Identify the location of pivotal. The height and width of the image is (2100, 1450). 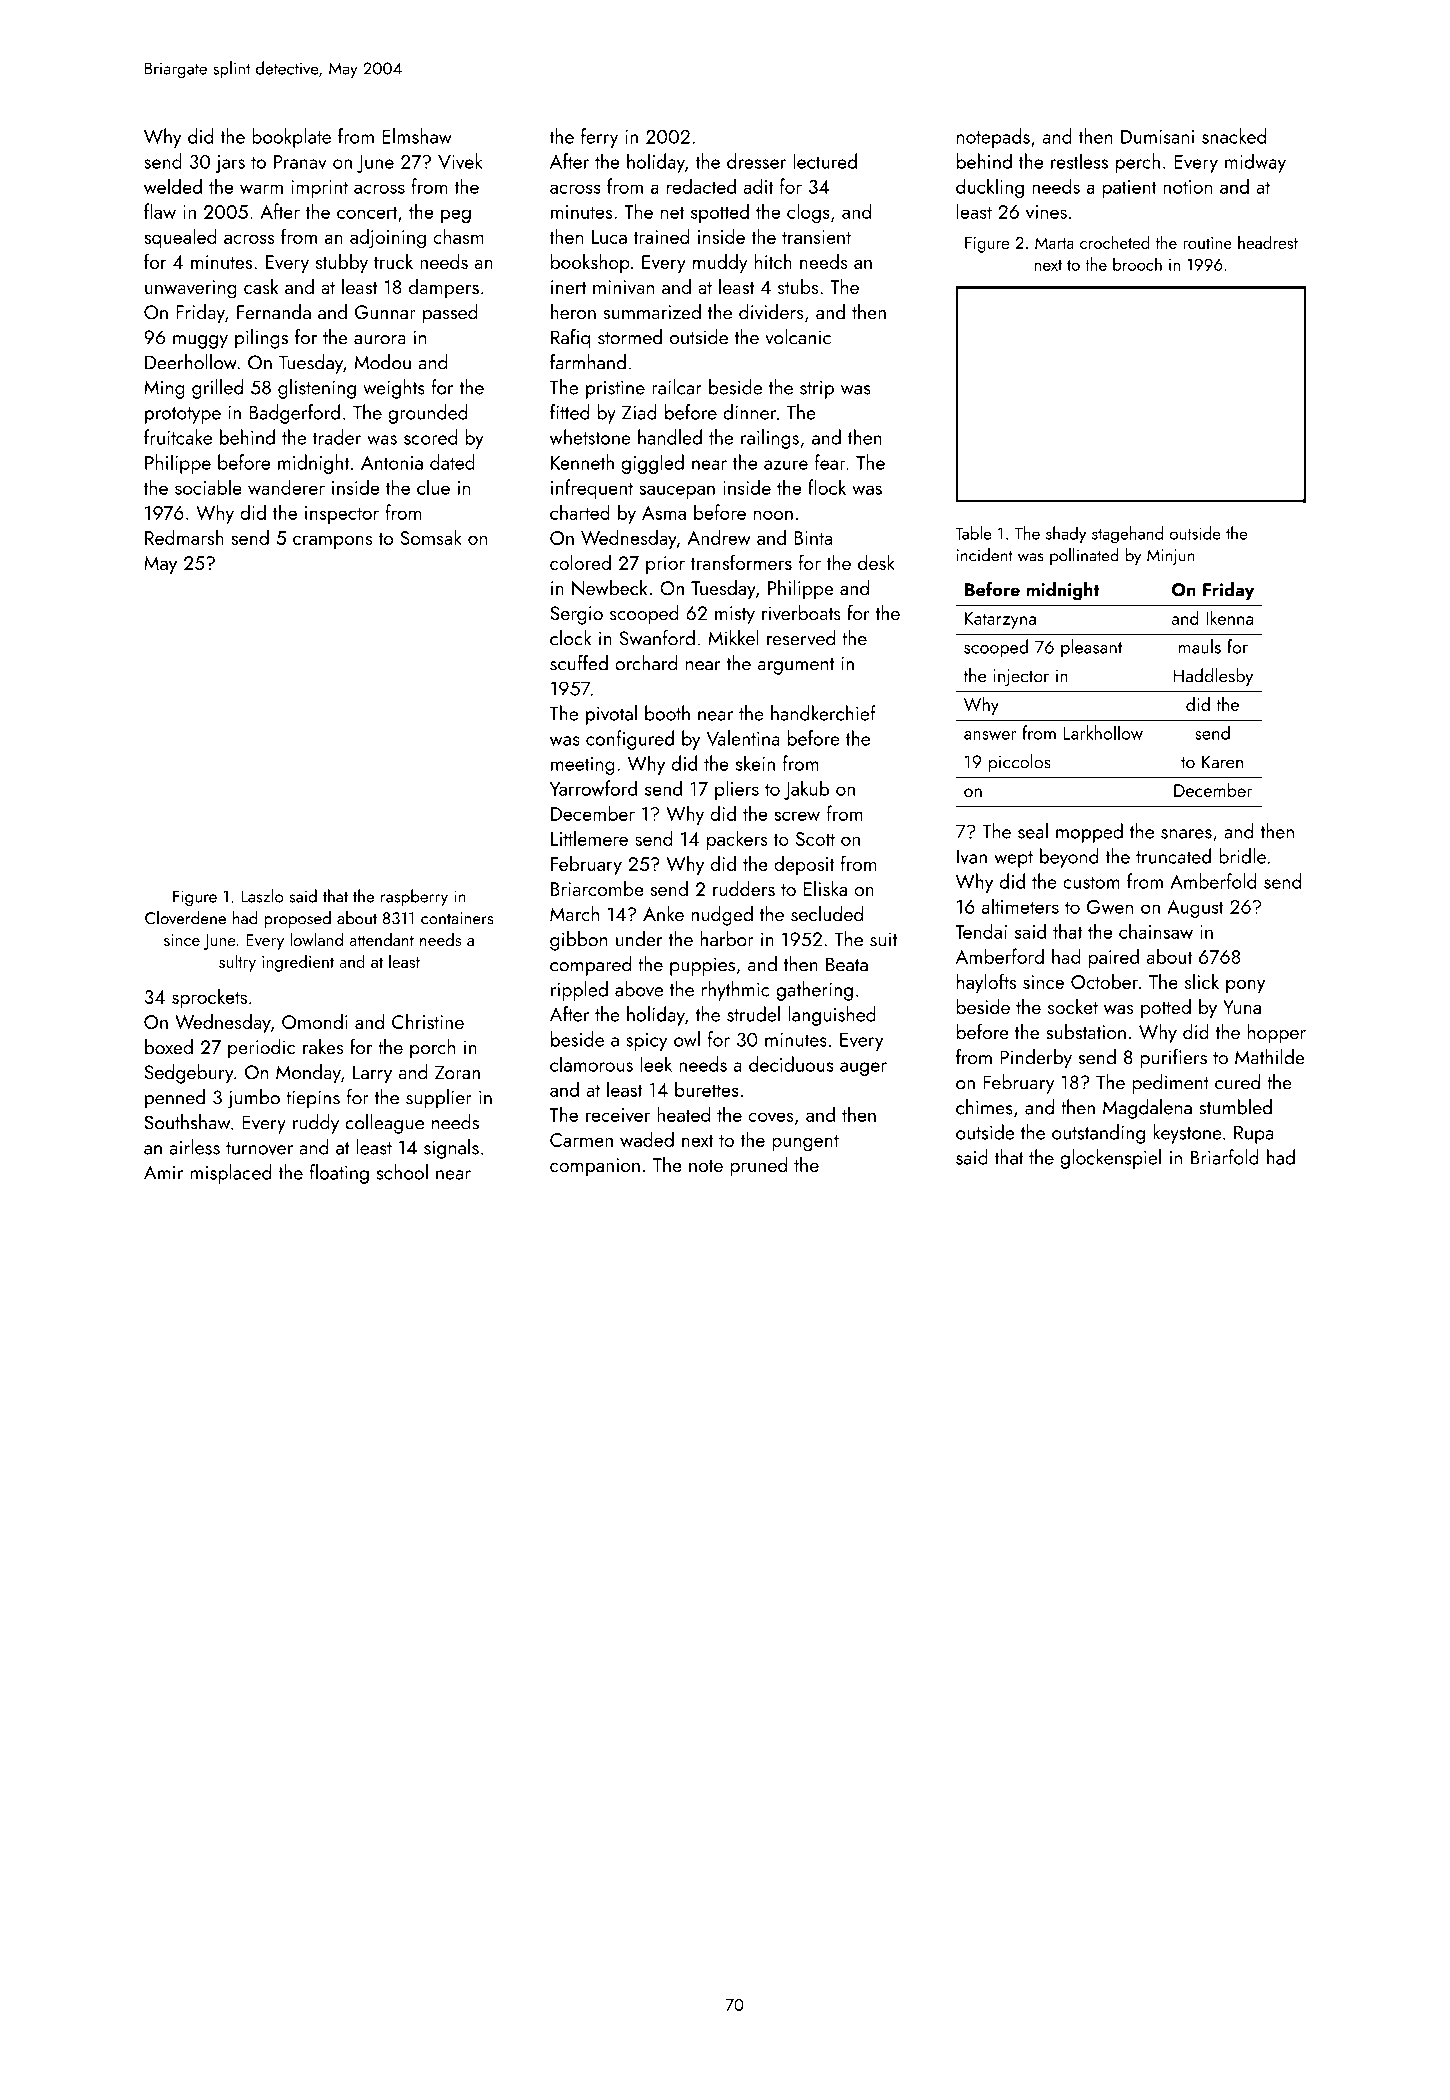
(611, 715).
